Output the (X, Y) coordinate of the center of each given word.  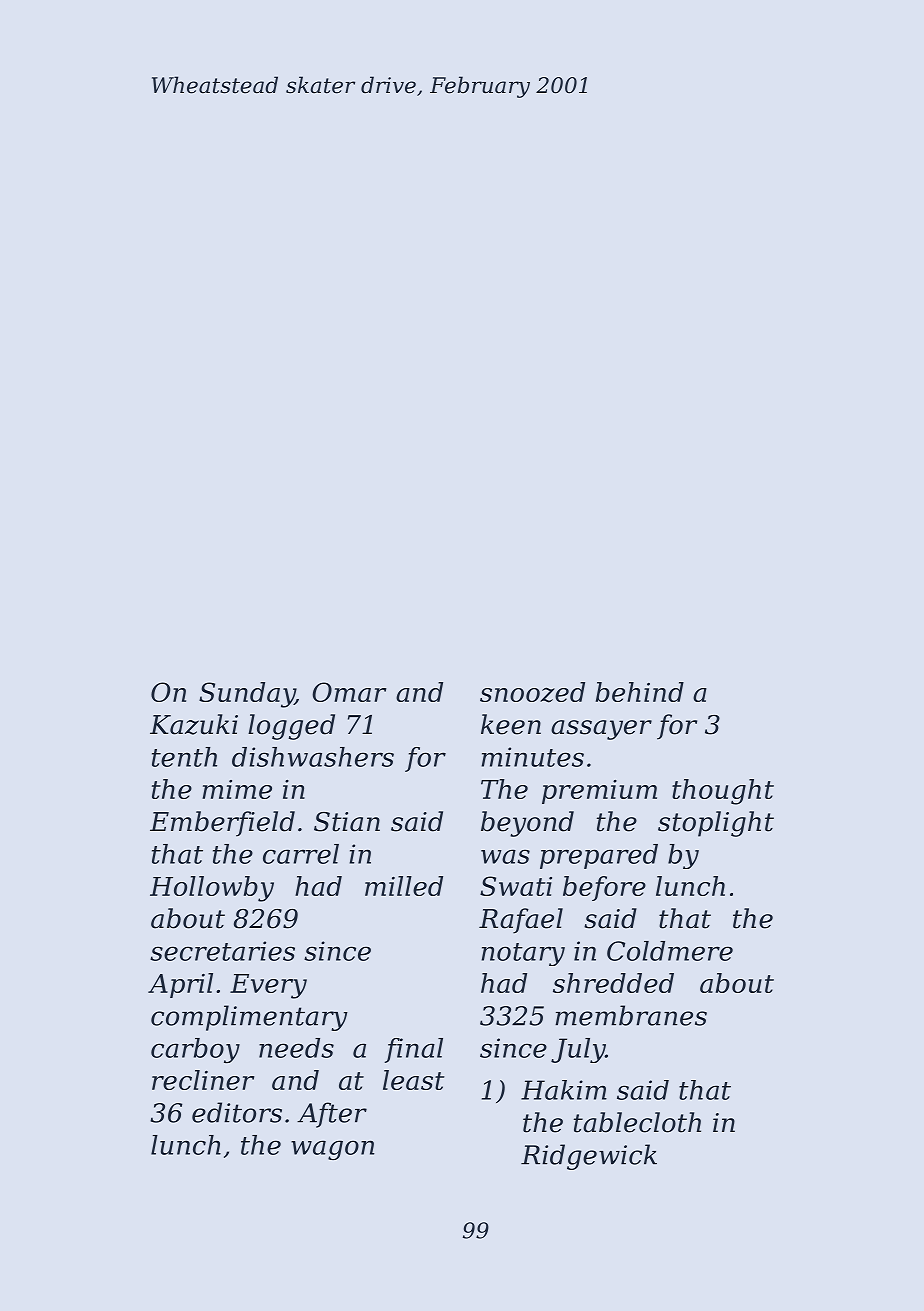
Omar (349, 692)
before (604, 888)
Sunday (247, 695)
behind (640, 692)
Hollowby (212, 889)
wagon (332, 1150)
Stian (347, 822)
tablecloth (637, 1122)
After (332, 1115)
